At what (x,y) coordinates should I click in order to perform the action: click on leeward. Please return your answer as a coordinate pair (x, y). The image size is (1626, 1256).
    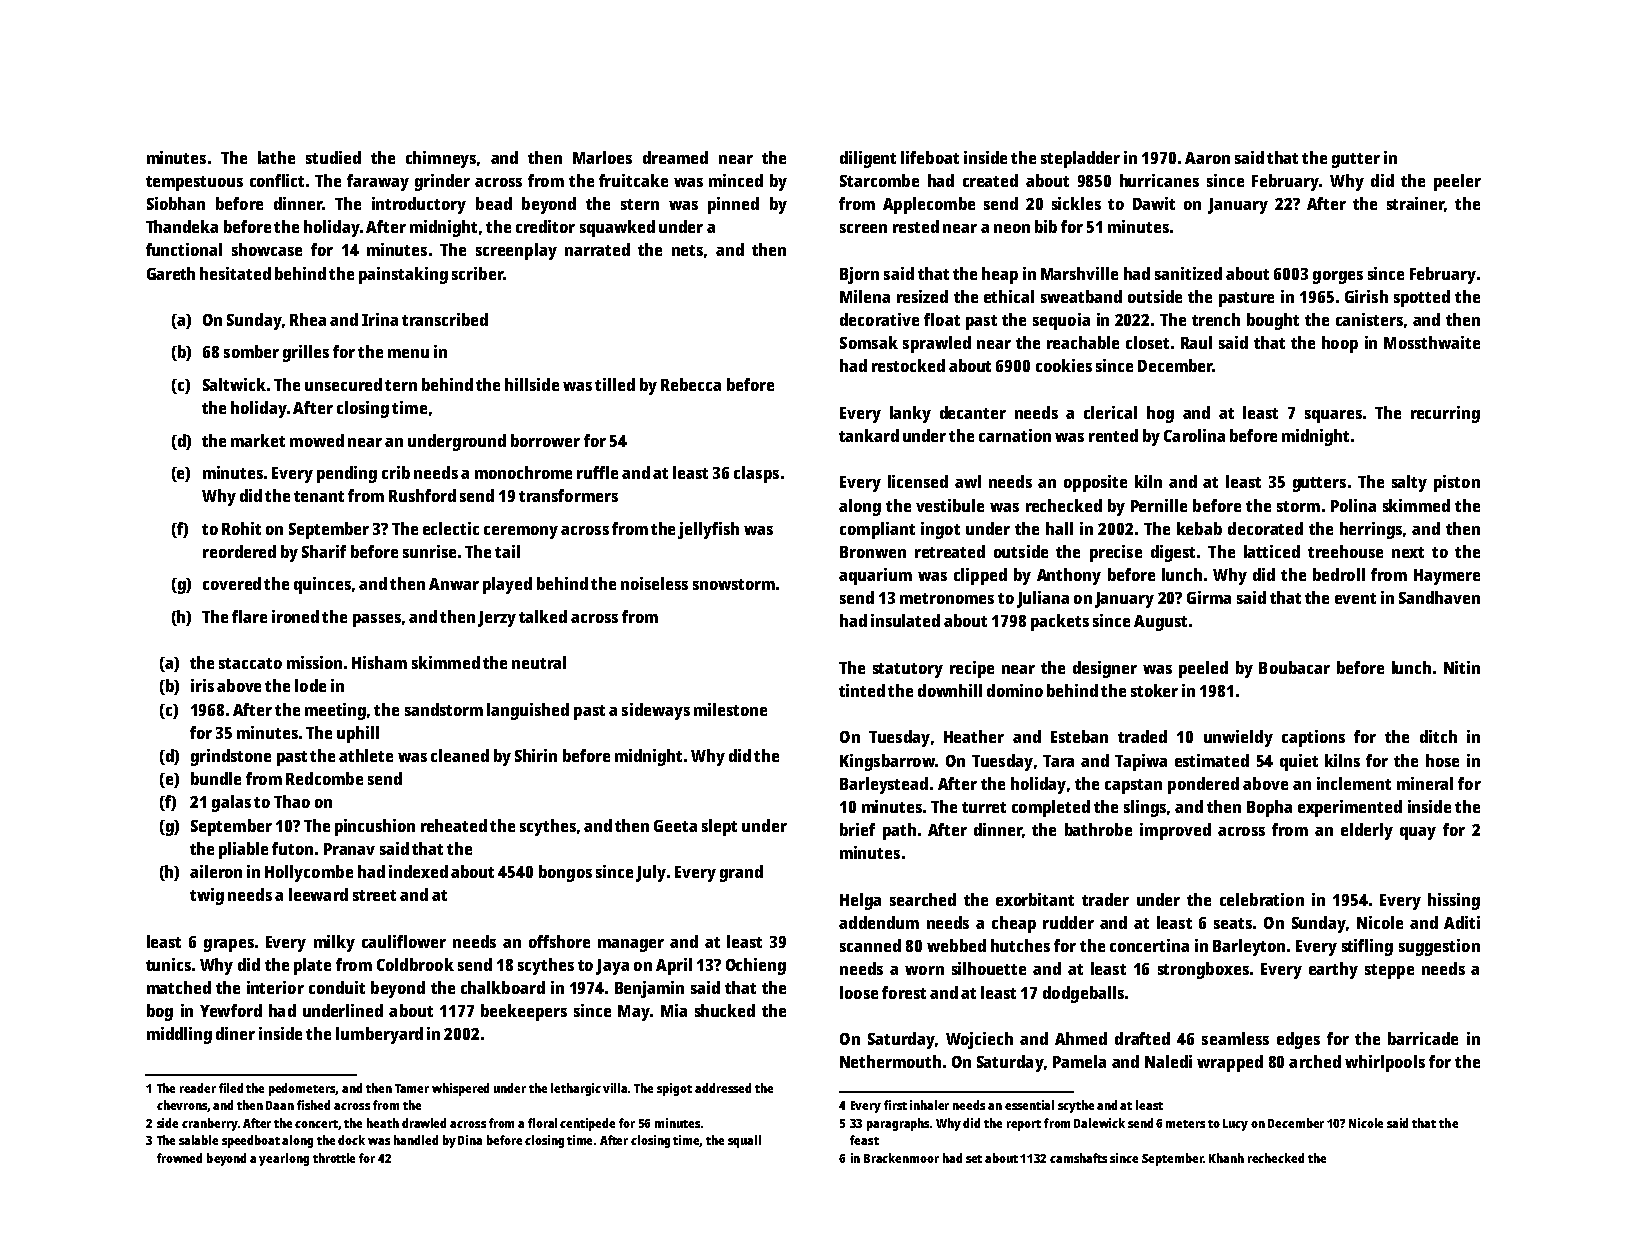
    Looking at the image, I should click on (318, 894).
